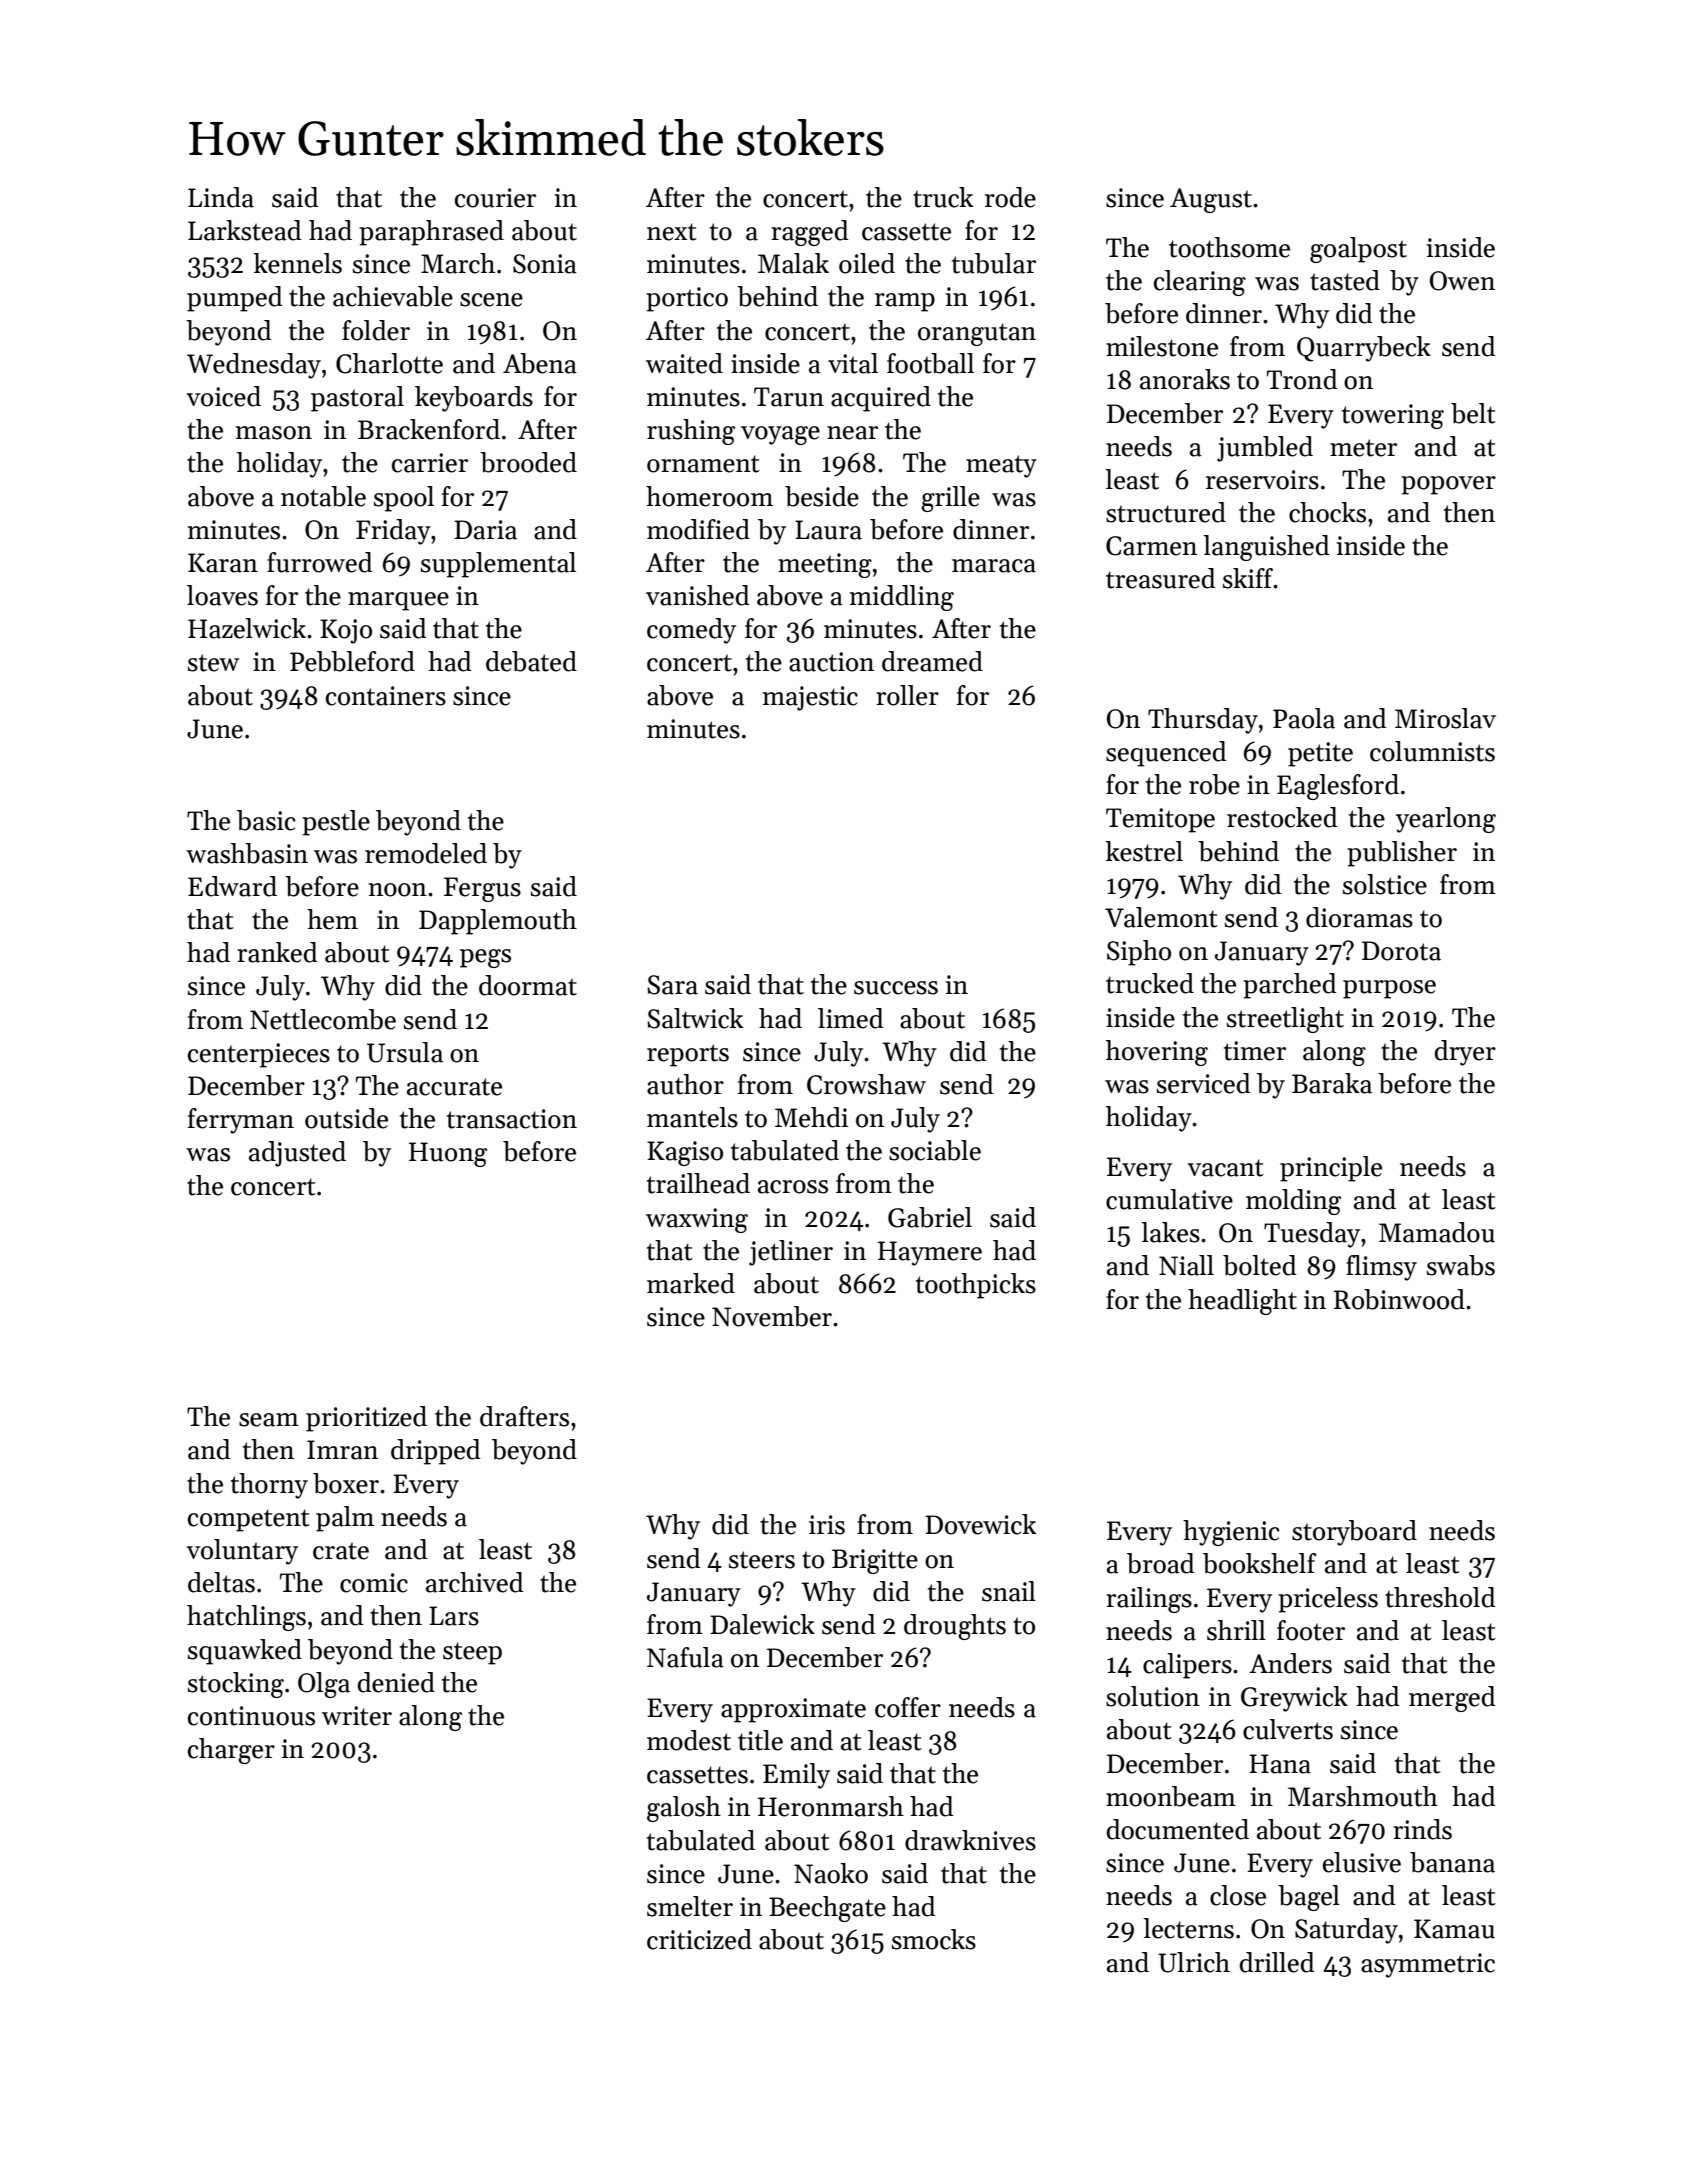  What do you see at coordinates (809, 233) in the document?
I see `ragged` at bounding box center [809, 233].
